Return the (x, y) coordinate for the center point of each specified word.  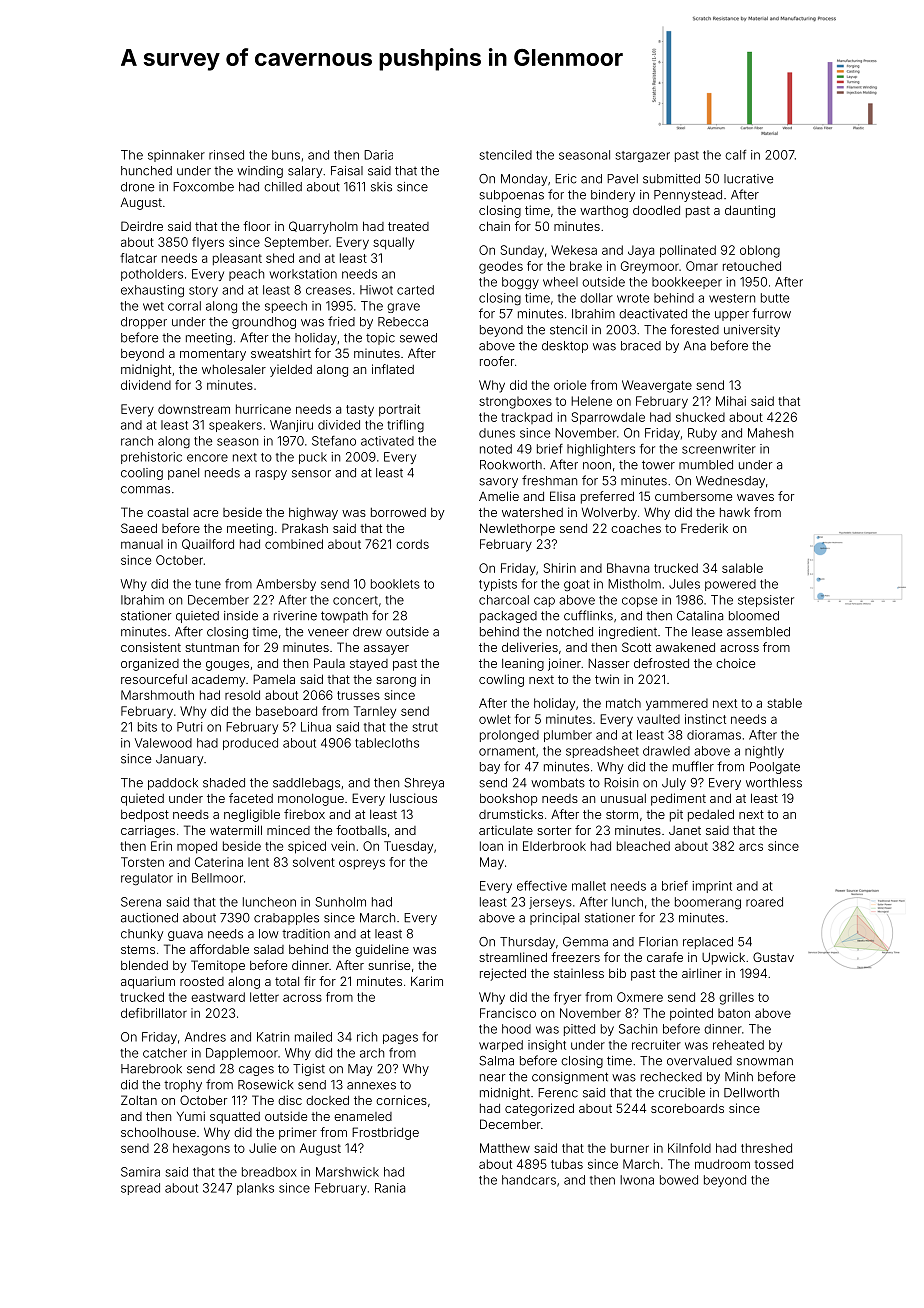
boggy (520, 283)
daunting (750, 211)
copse (639, 602)
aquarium (148, 982)
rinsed (226, 155)
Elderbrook (554, 846)
